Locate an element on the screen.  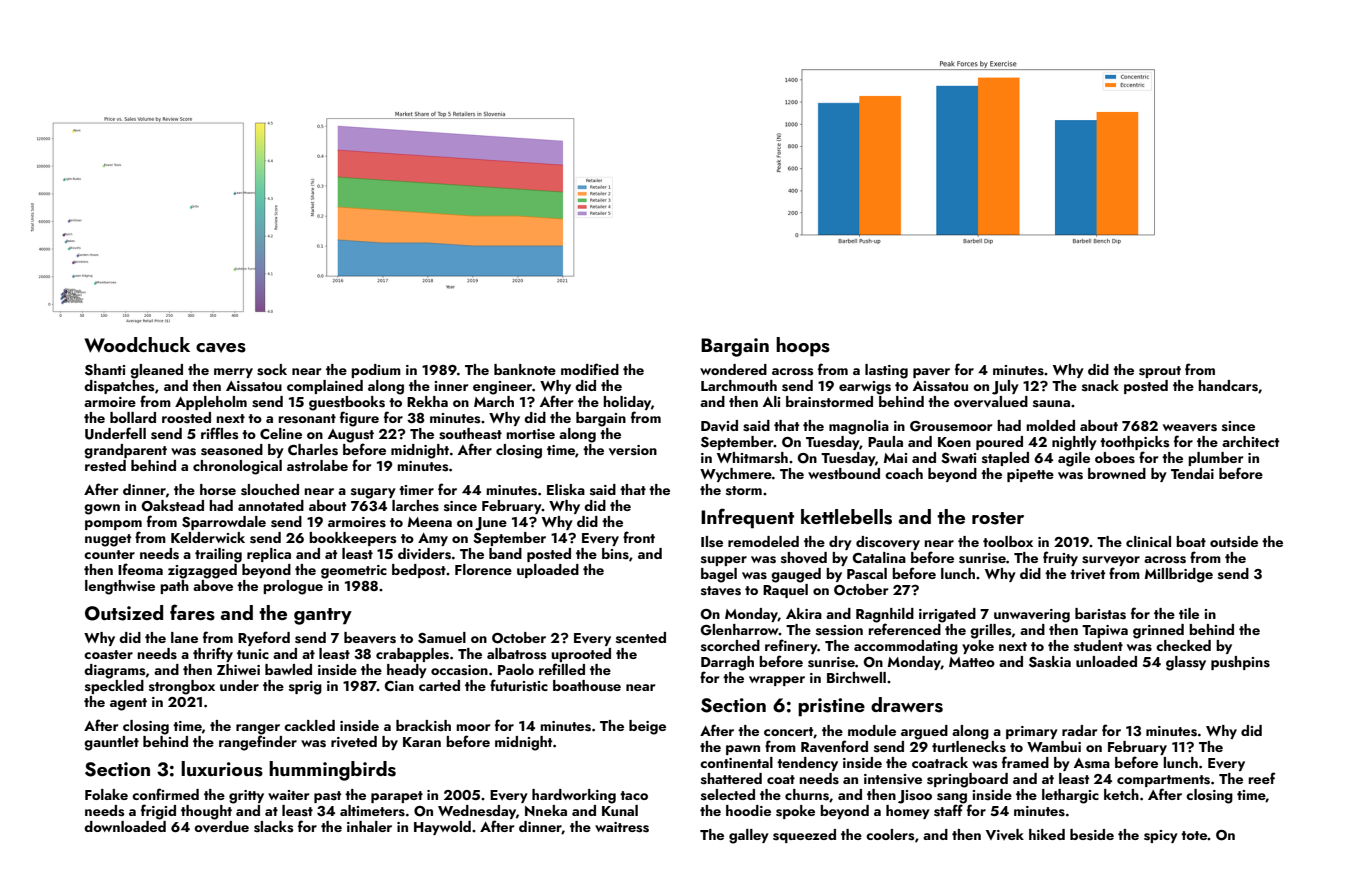
luxurious is located at coordinates (222, 769).
